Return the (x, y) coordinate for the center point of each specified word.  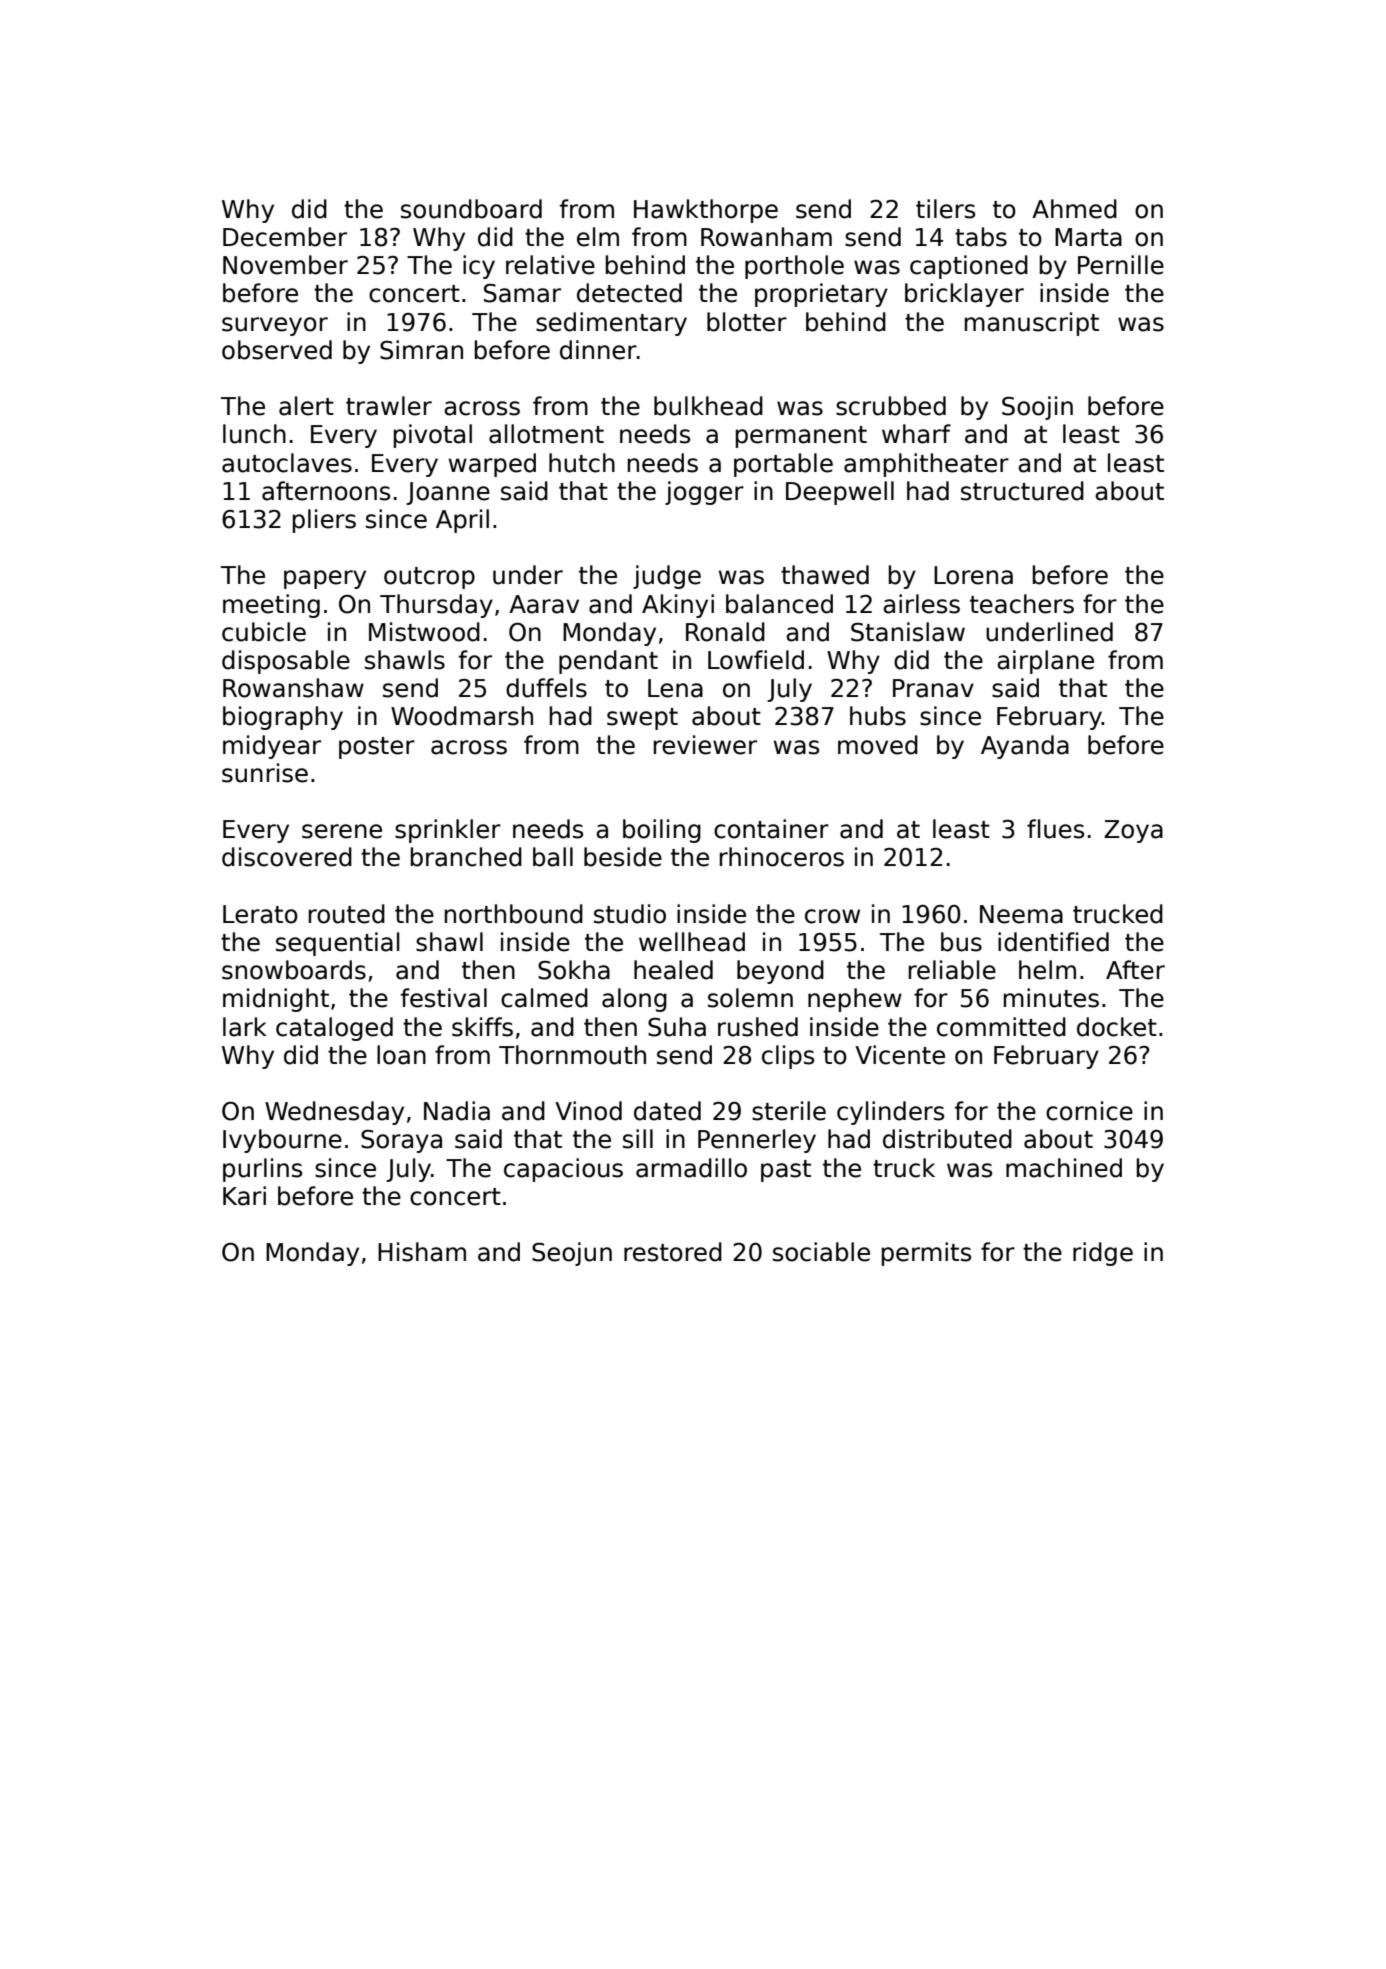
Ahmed (1074, 209)
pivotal (433, 436)
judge (667, 577)
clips (788, 1057)
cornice (1089, 1111)
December (285, 237)
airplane (1045, 662)
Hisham (422, 1252)
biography (283, 718)
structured (1022, 491)
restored (673, 1252)
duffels (546, 688)
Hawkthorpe (706, 211)
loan (401, 1055)
